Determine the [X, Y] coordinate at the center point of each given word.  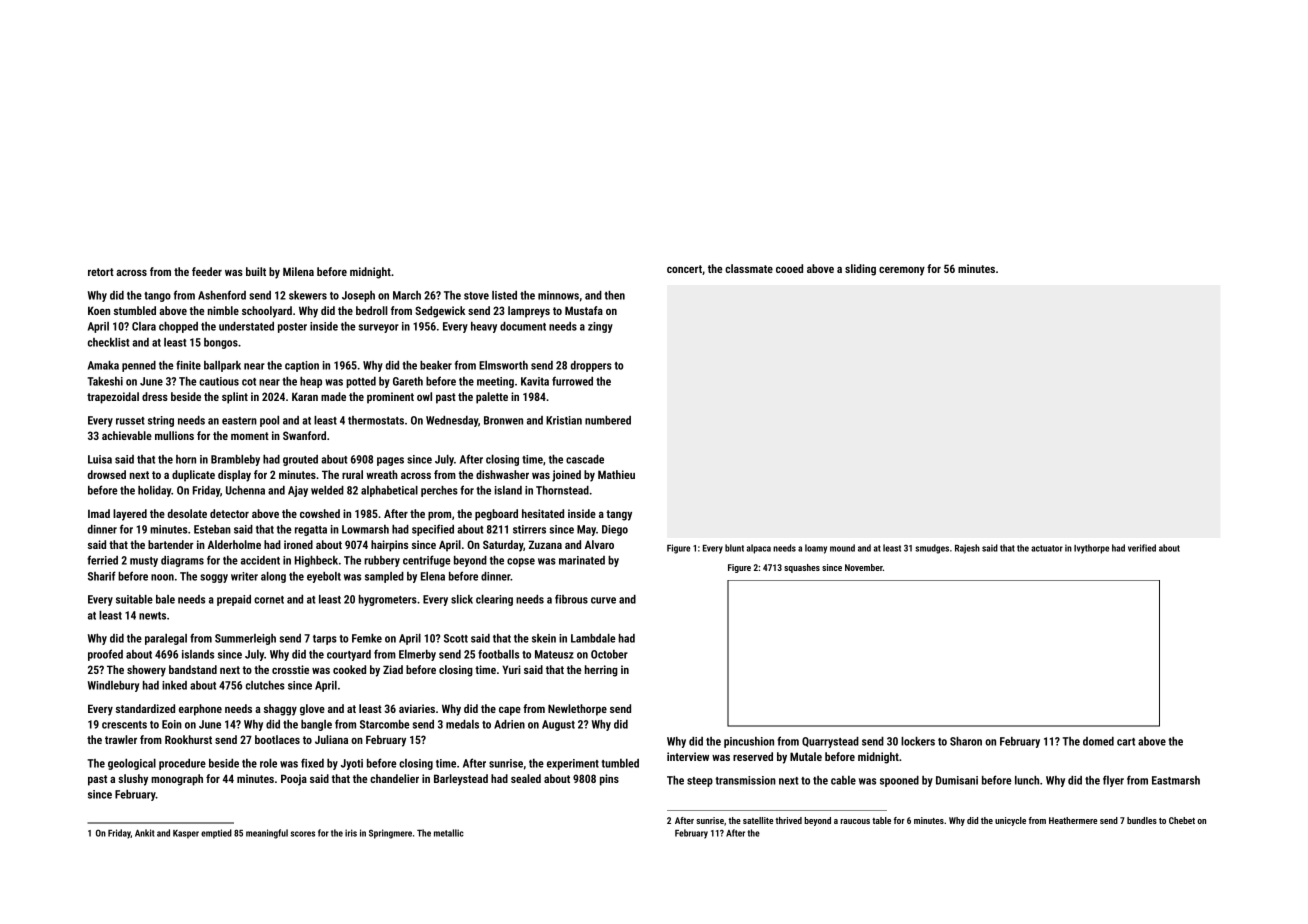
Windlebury [113, 686]
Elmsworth [503, 365]
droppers [591, 366]
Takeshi [105, 381]
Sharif [102, 576]
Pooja [294, 780]
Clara [144, 326]
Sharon [966, 741]
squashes [802, 568]
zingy [600, 327]
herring [601, 671]
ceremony [902, 271]
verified [1142, 548]
